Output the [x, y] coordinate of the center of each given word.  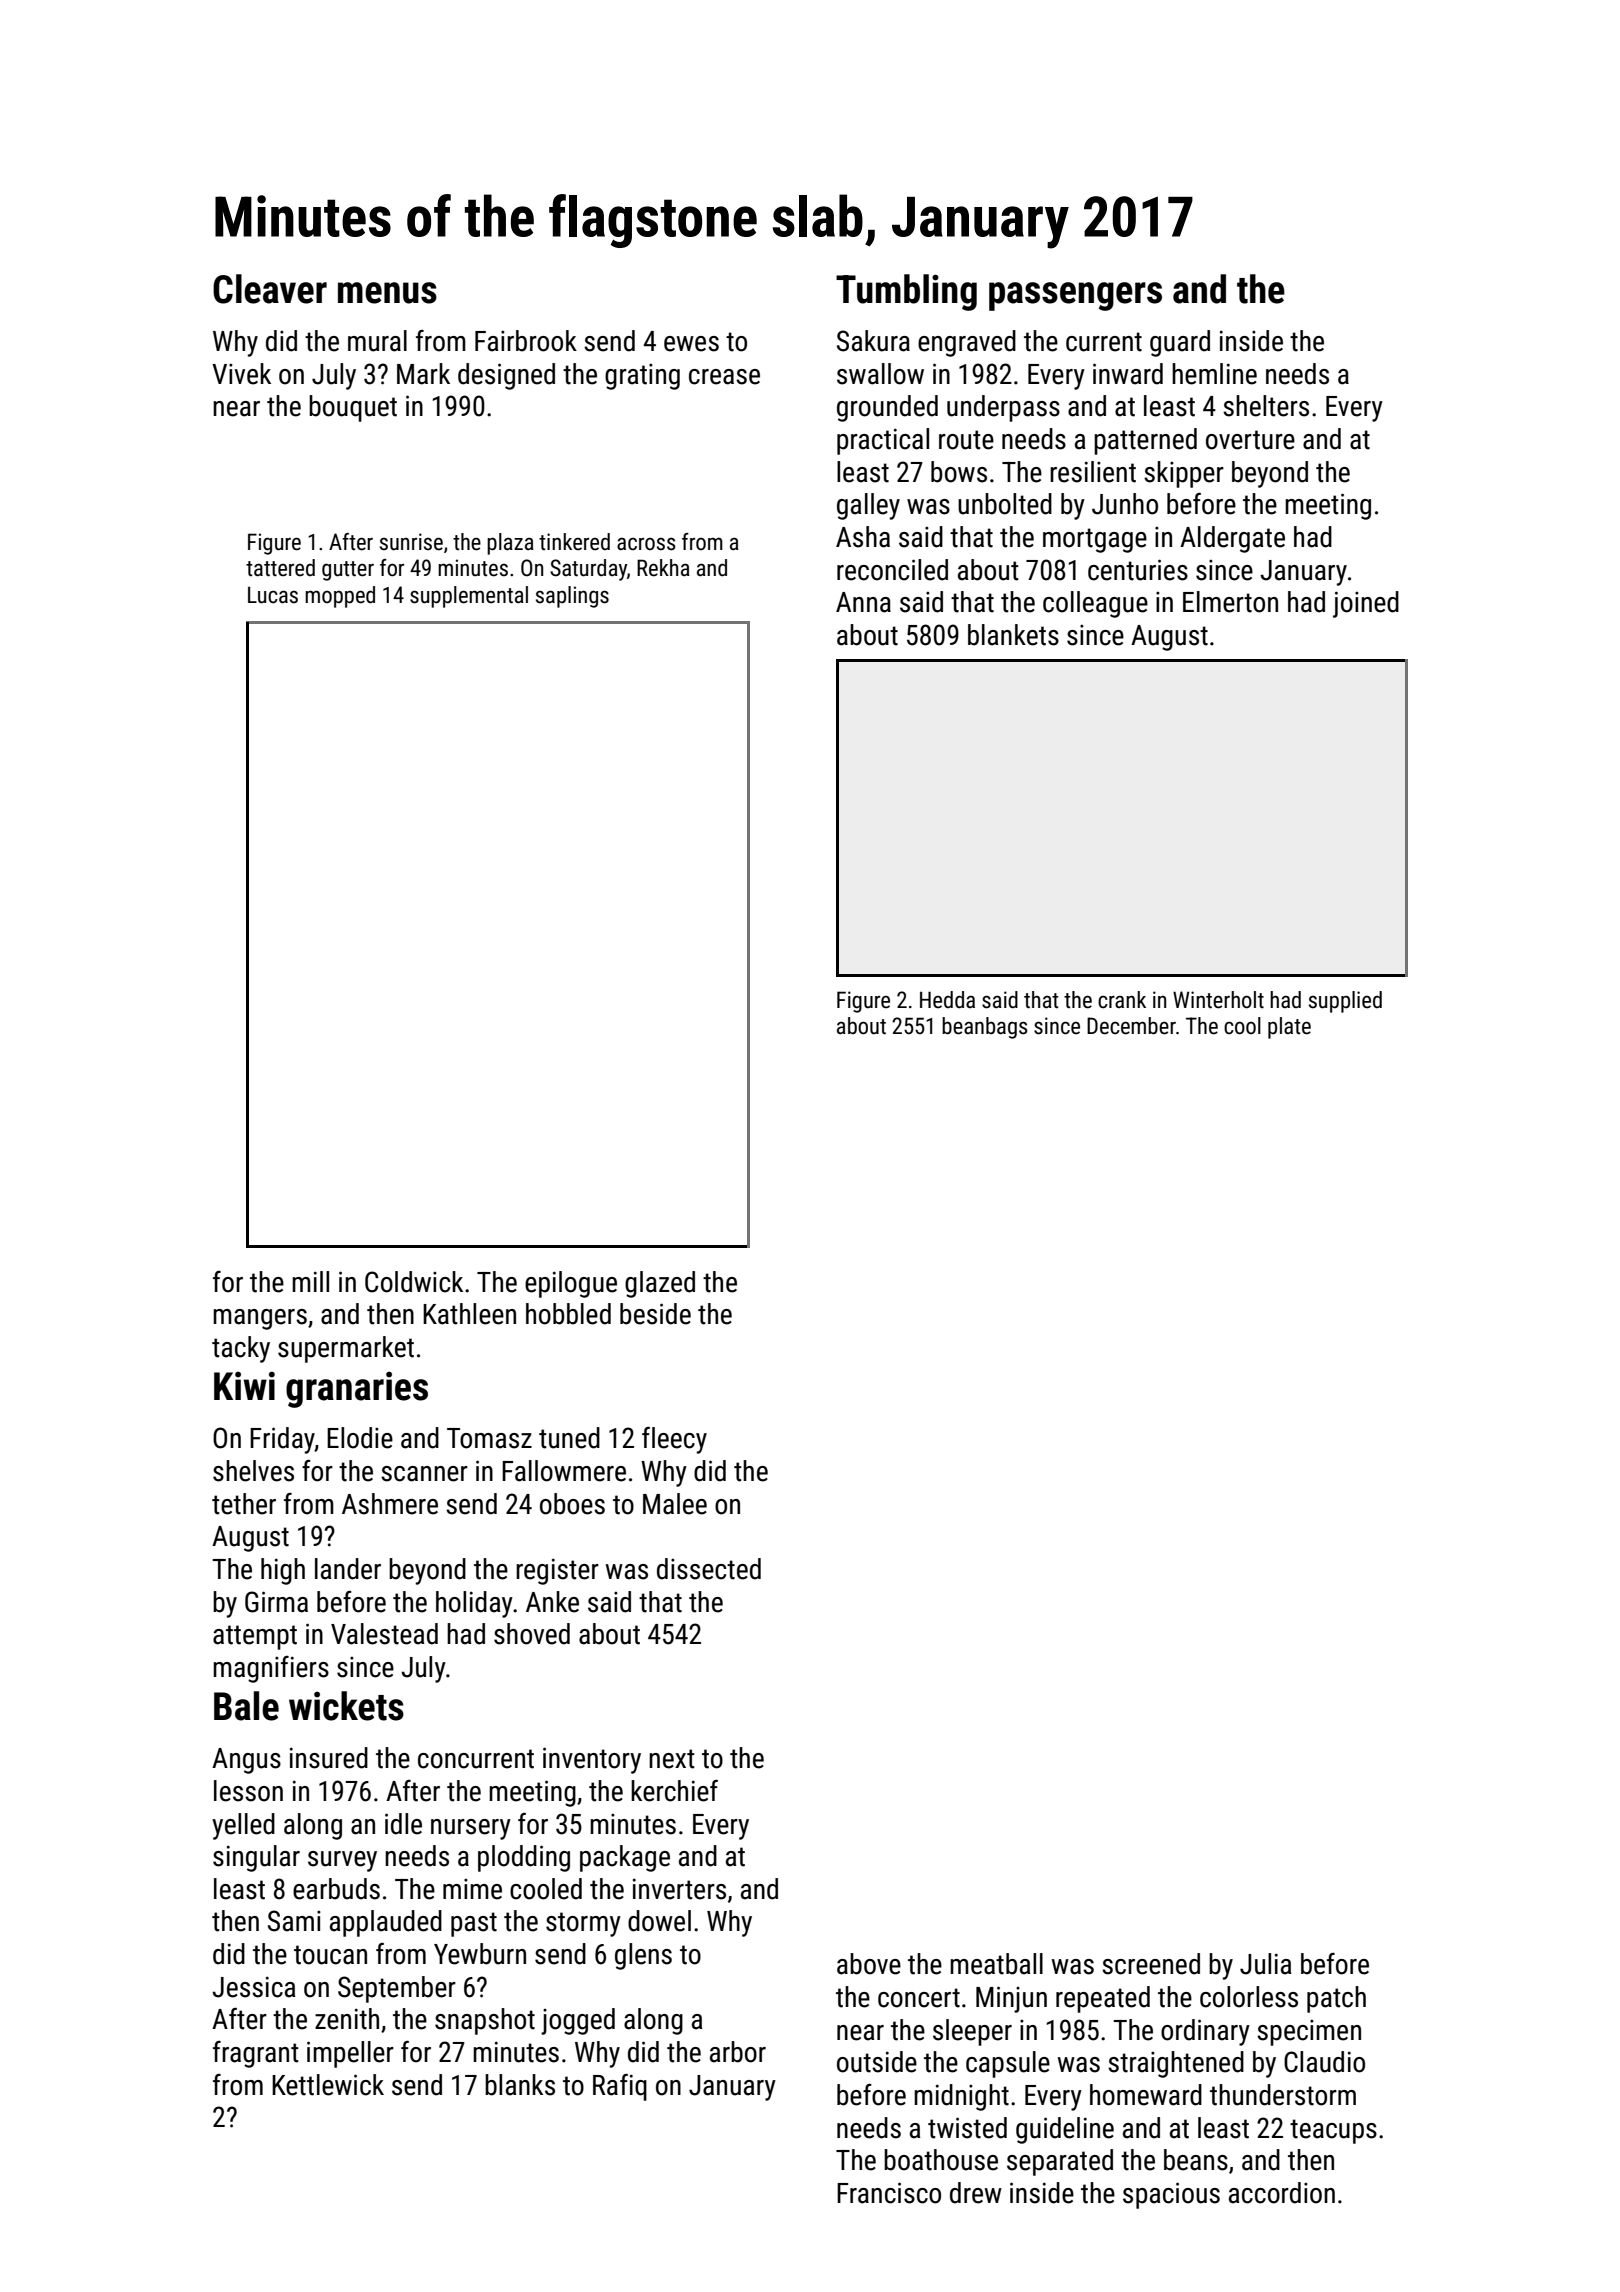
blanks [520, 2085]
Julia [1265, 1964]
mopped [340, 597]
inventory [592, 1760]
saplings [572, 597]
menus [387, 293]
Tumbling [906, 292]
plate [1289, 1028]
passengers [1075, 296]
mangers [260, 1319]
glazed [660, 1284]
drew [976, 2193]
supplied [1345, 1002]
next [672, 1759]
